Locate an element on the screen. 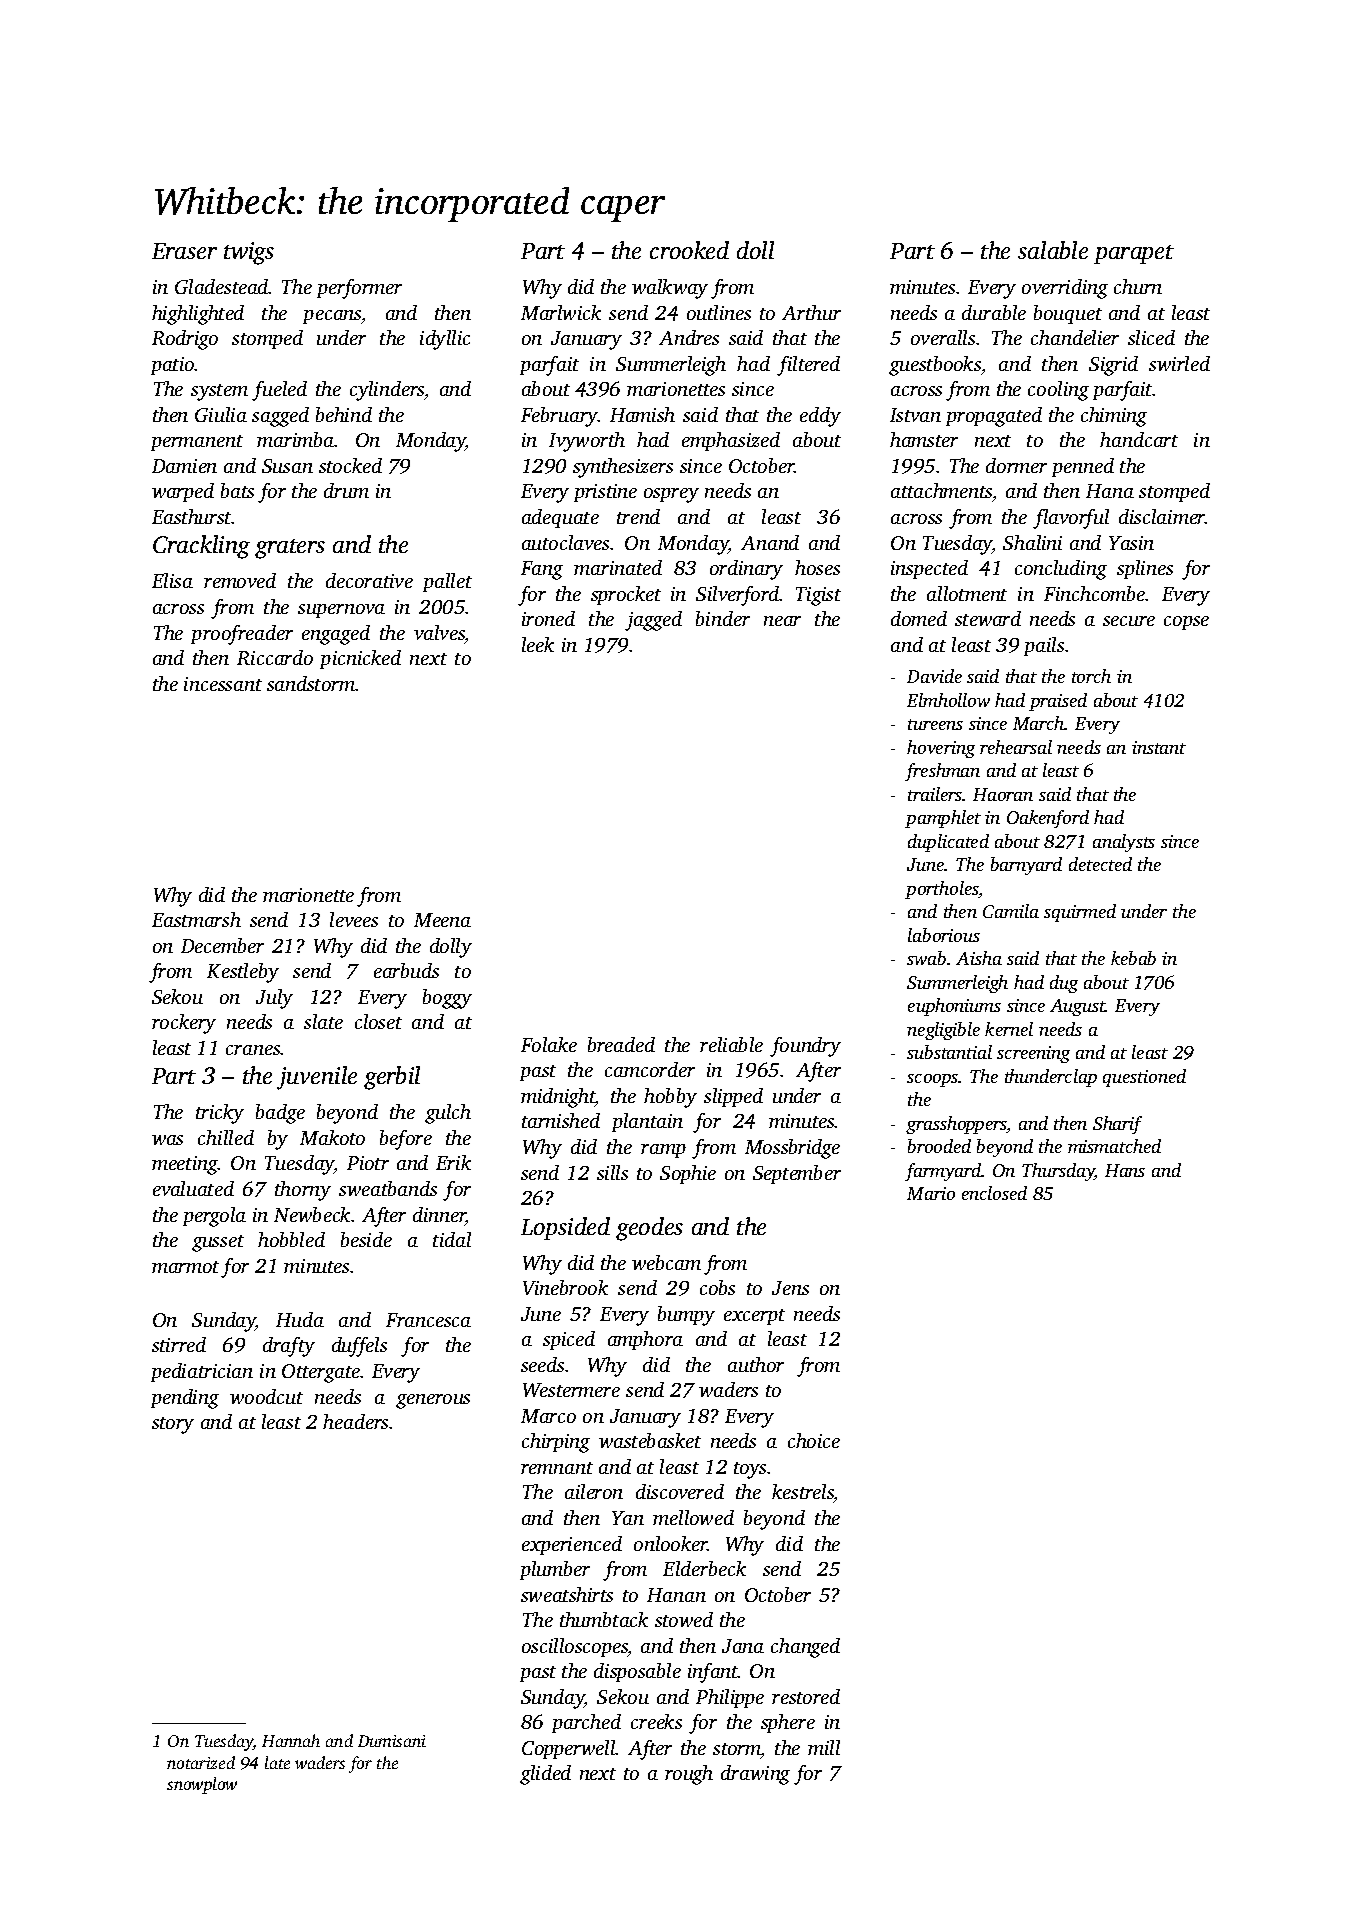 This screenshot has width=1362, height=1927. crooked is located at coordinates (689, 250).
